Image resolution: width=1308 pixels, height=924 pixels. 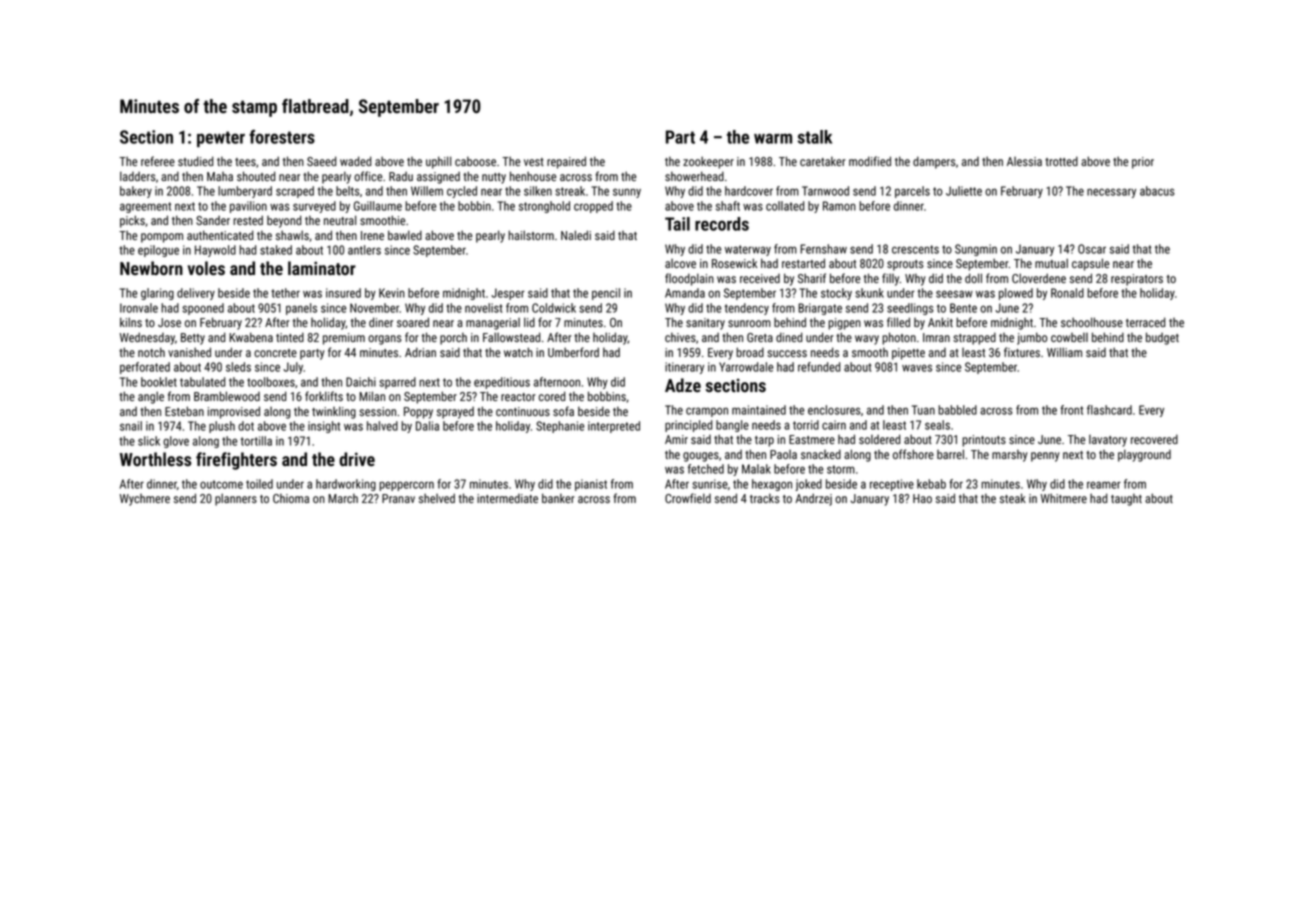 What do you see at coordinates (282, 137) in the image?
I see `foresters` at bounding box center [282, 137].
